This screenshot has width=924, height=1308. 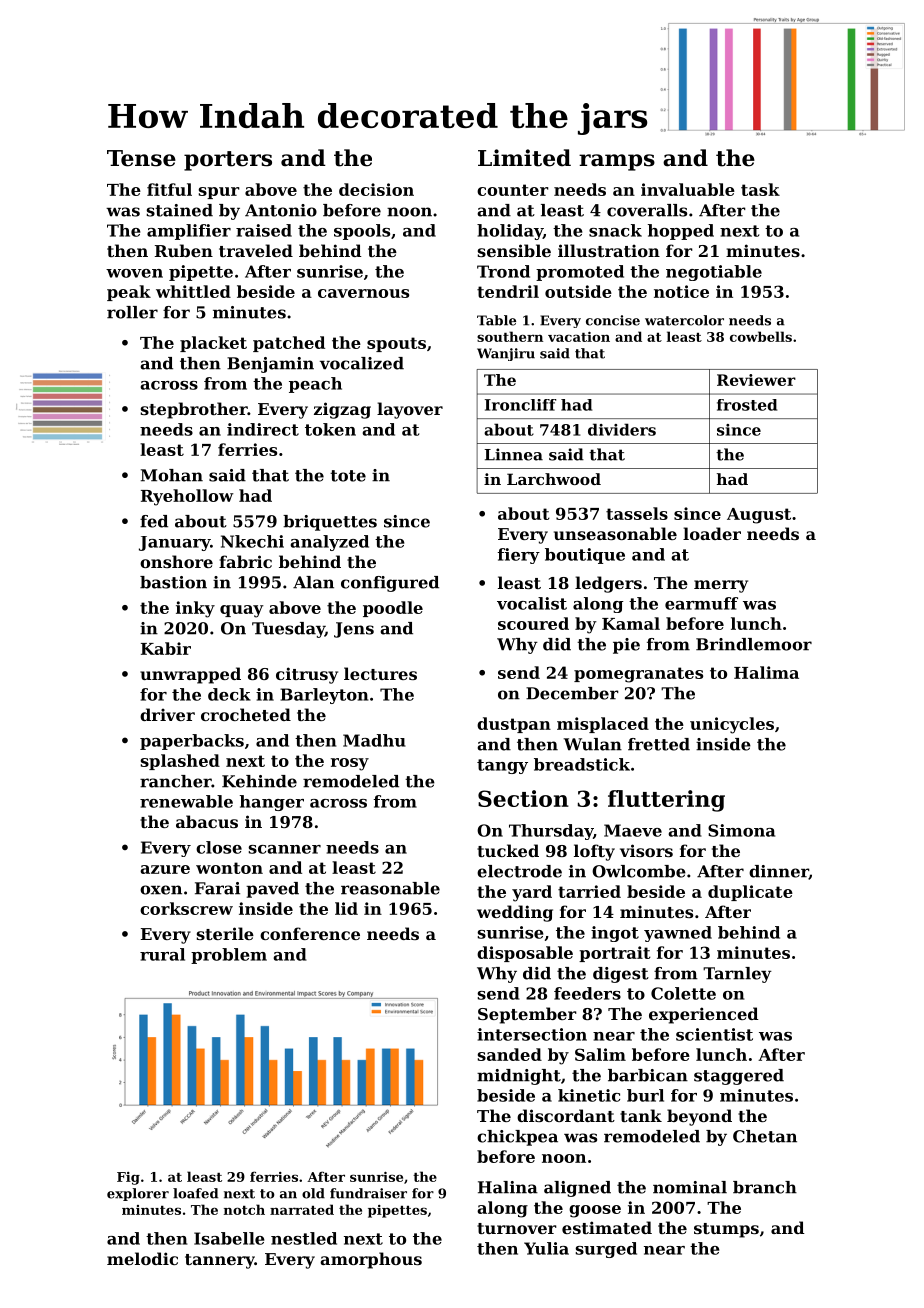 I want to click on disposable, so click(x=525, y=954).
